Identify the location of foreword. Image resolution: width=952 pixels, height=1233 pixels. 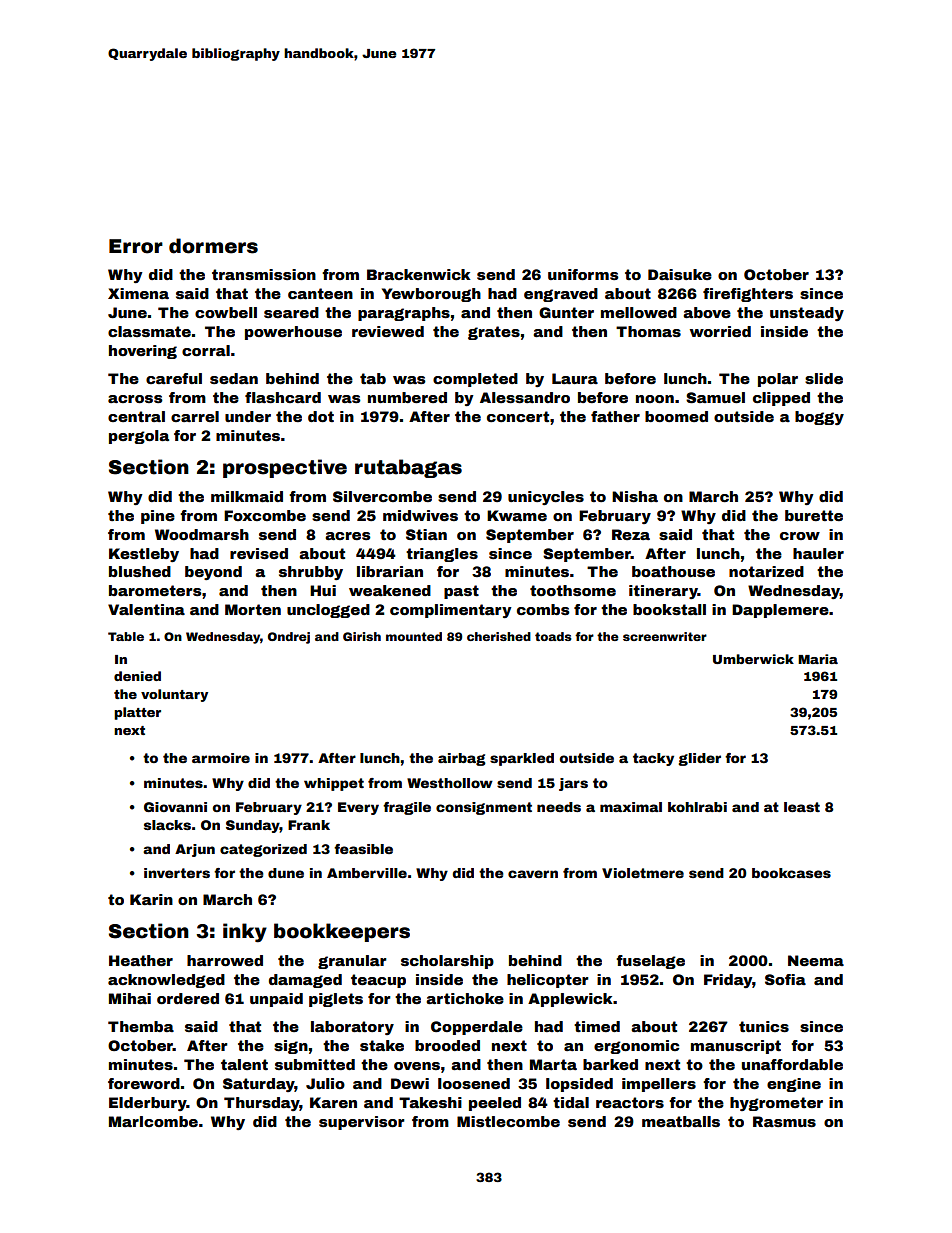
(144, 1083).
